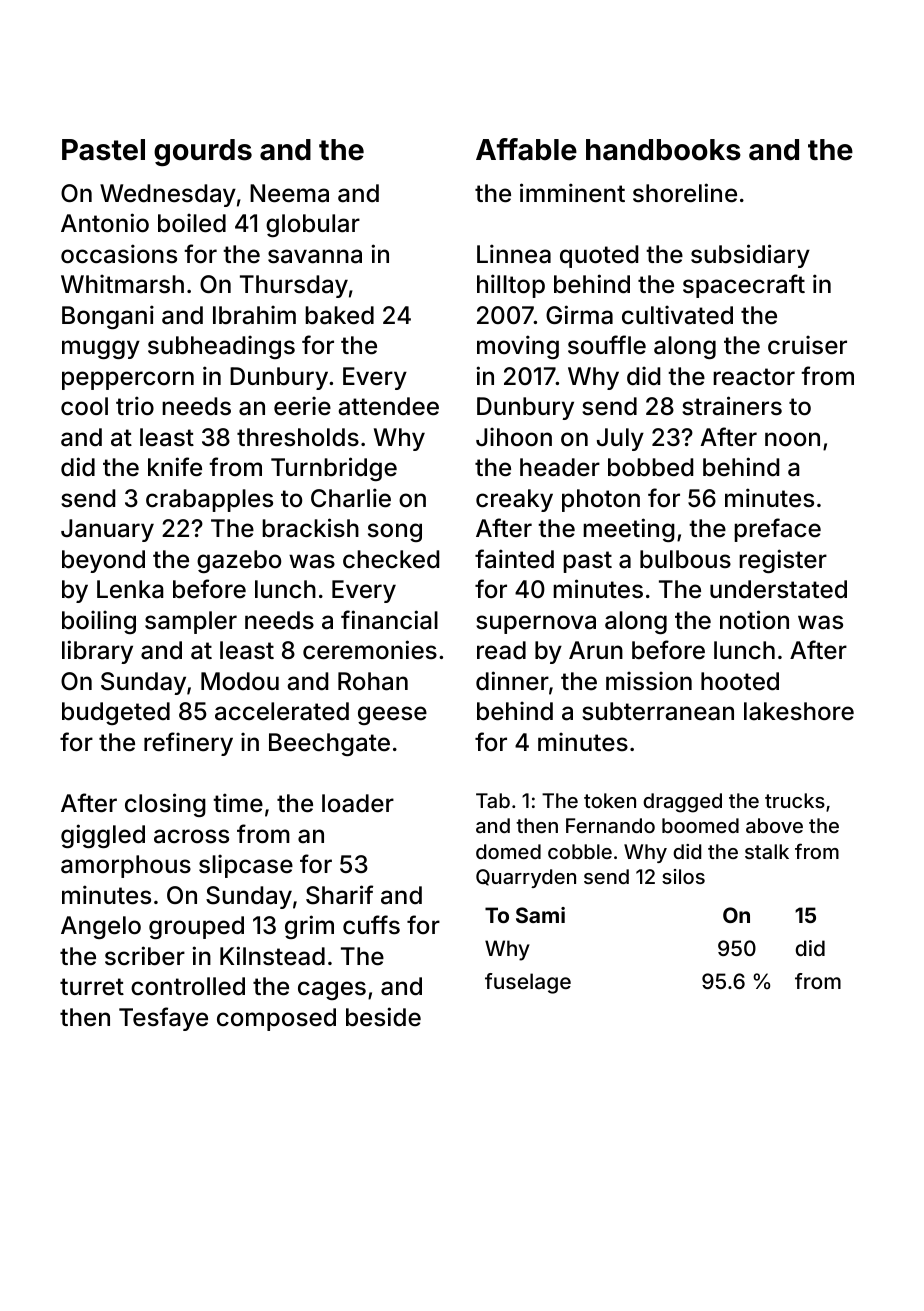  Describe the element at coordinates (203, 152) in the document. I see `gourds` at that location.
